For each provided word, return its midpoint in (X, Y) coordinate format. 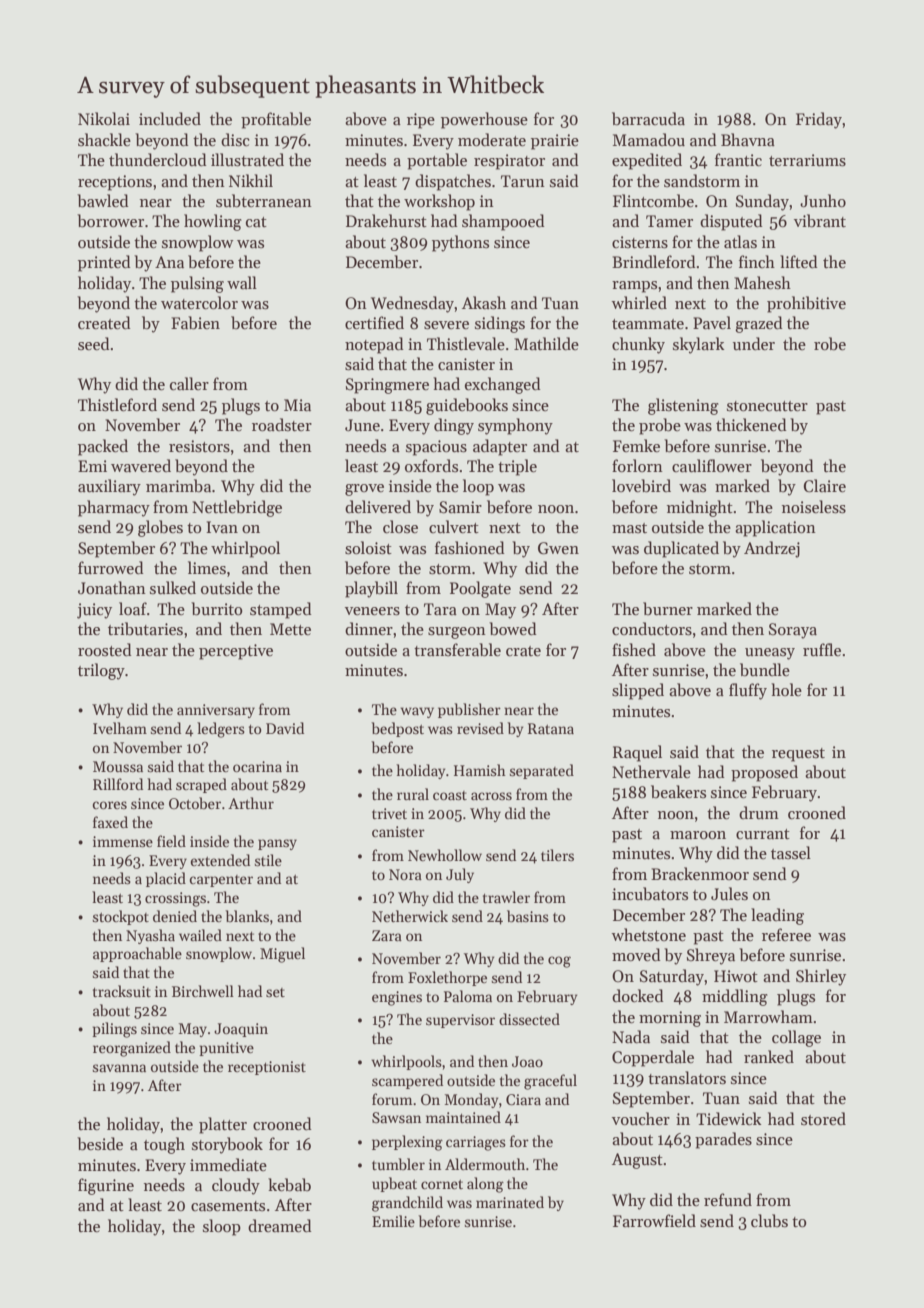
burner (668, 608)
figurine (106, 1186)
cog (559, 962)
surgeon (457, 633)
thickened (751, 424)
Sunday (762, 202)
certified (374, 322)
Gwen (558, 548)
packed (103, 447)
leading (777, 916)
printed (104, 263)
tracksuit (122, 991)
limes (207, 567)
